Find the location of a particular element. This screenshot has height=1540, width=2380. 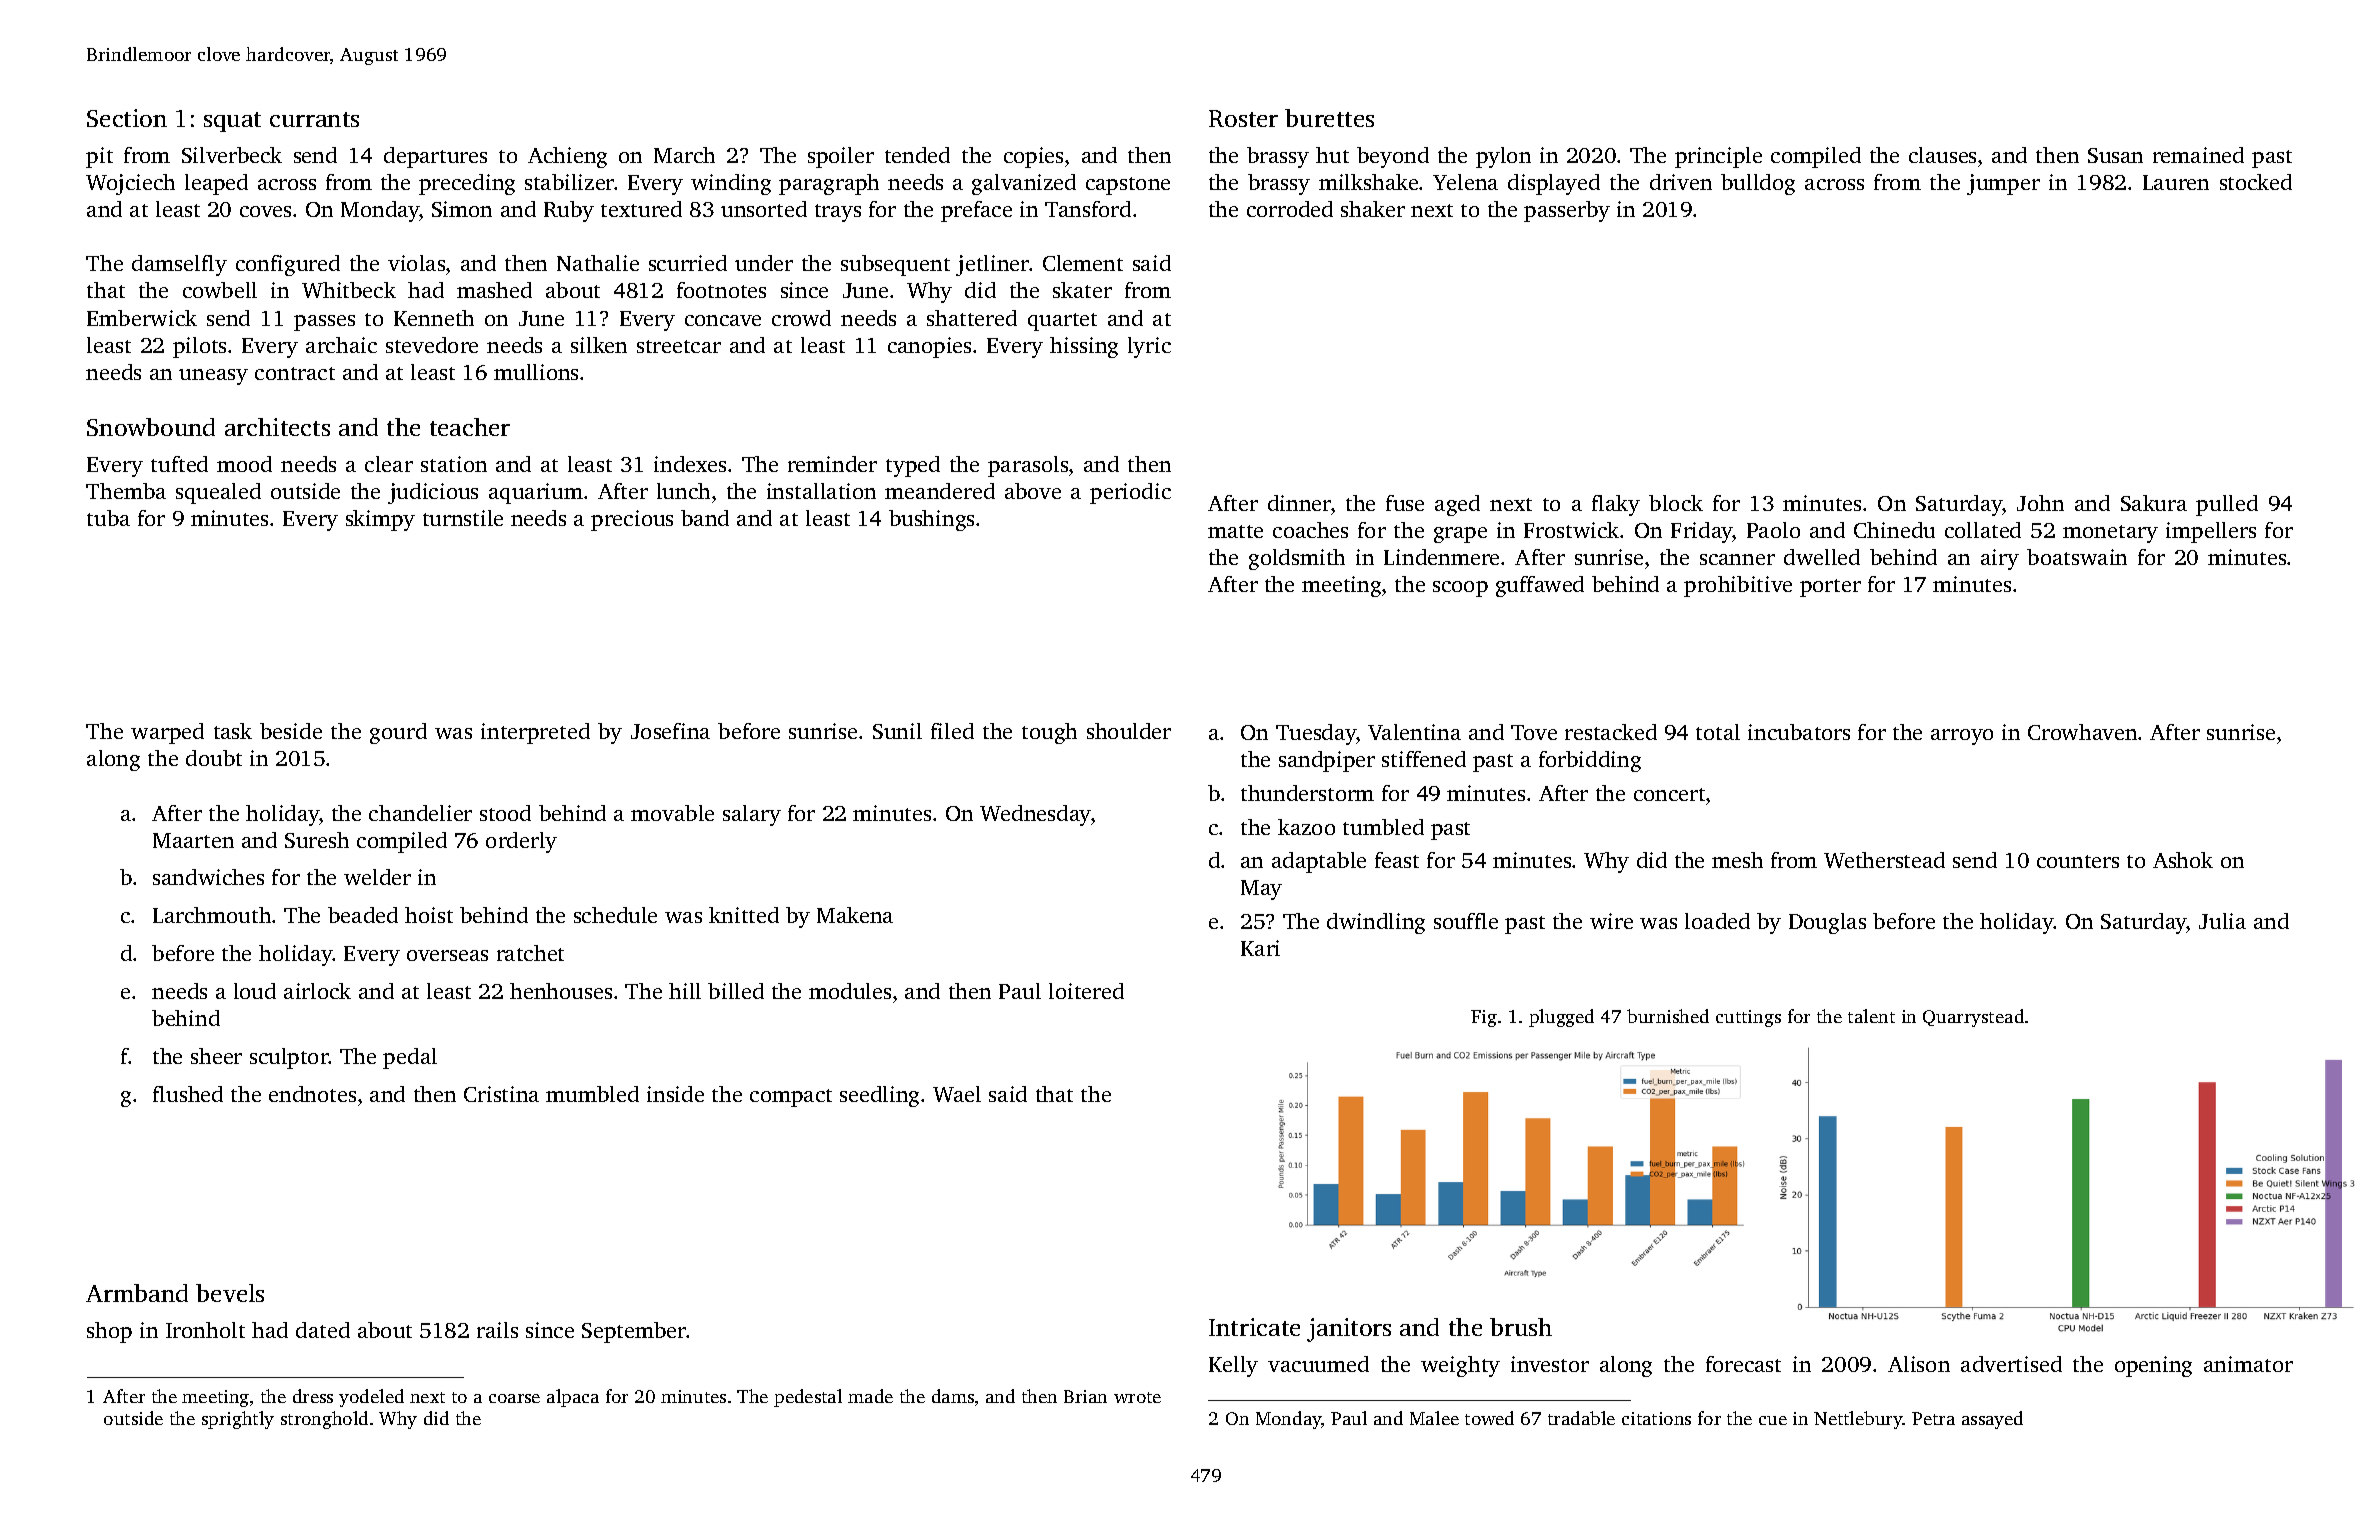

cowbell is located at coordinates (220, 290).
